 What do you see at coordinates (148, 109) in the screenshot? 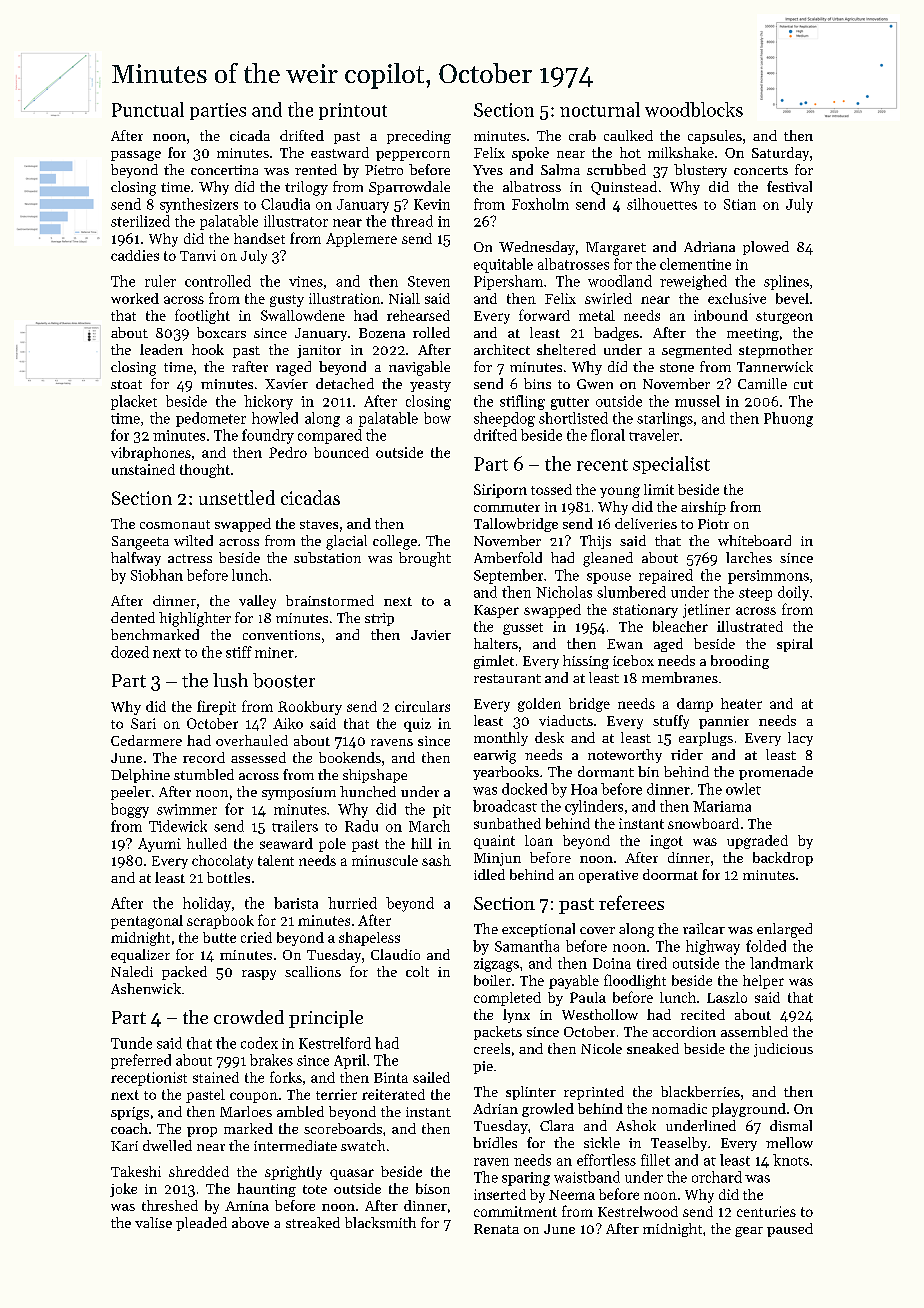
I see `Punctual` at bounding box center [148, 109].
